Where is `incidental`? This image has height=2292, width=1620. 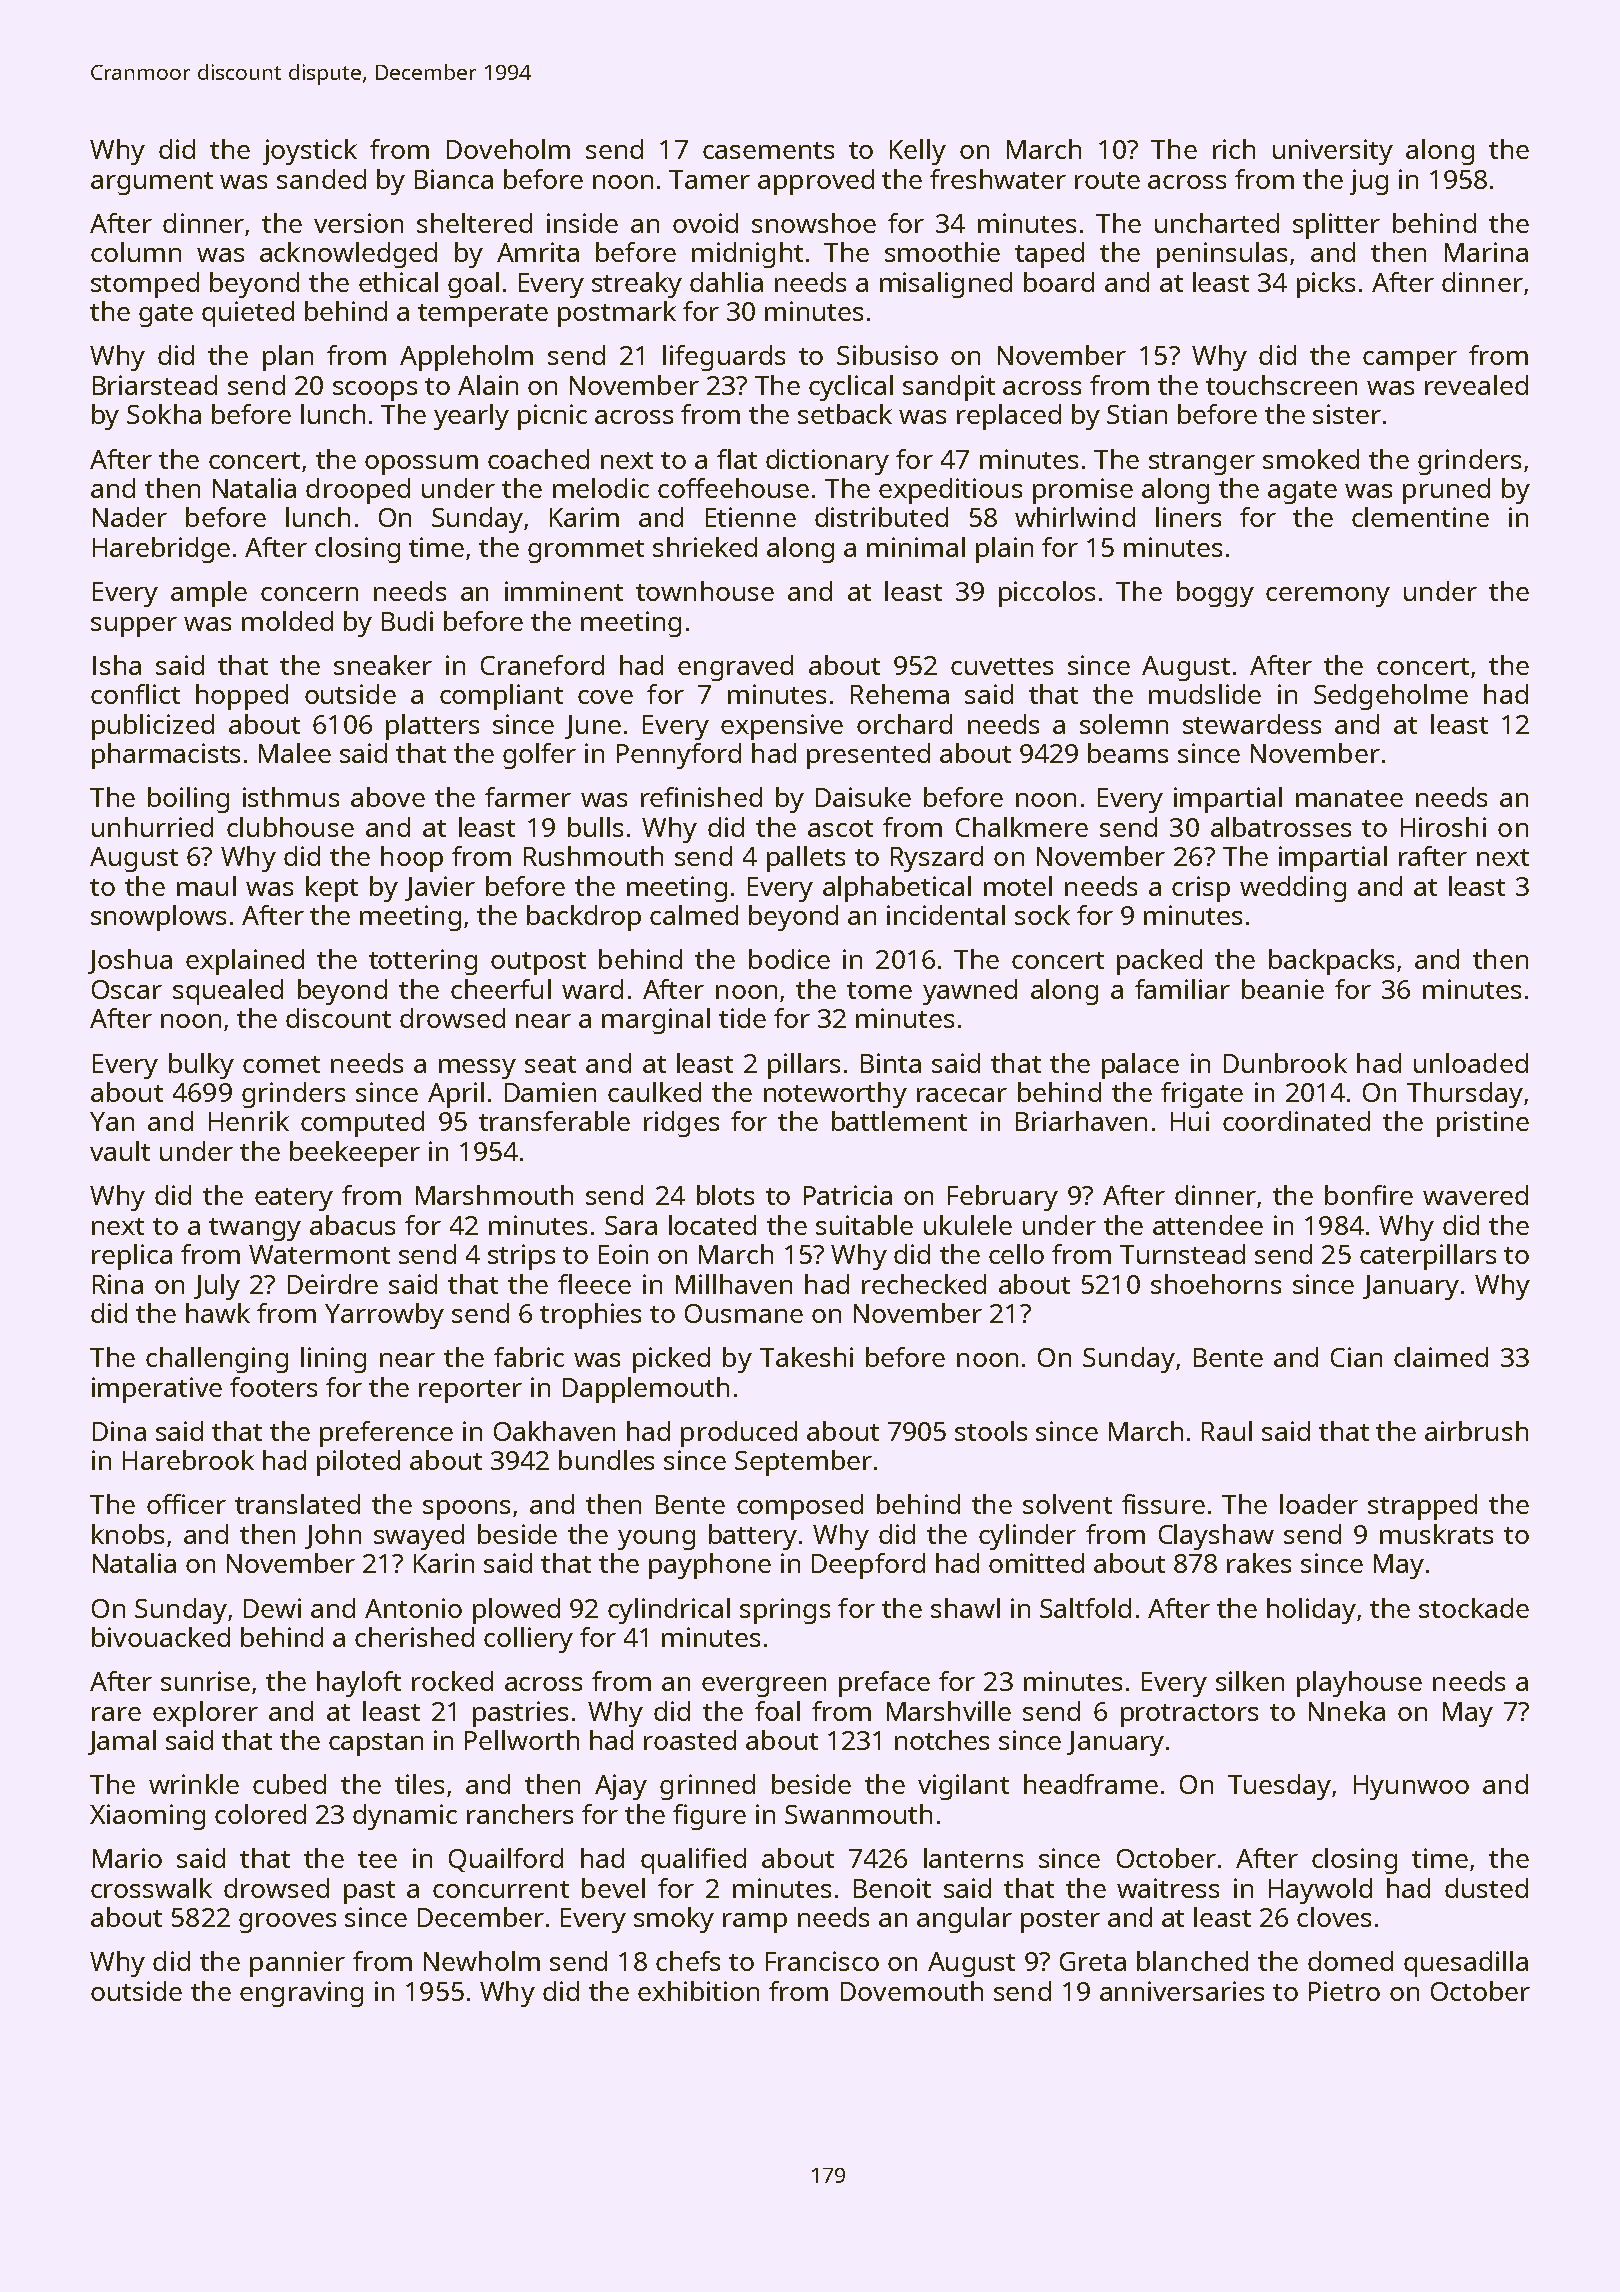 incidental is located at coordinates (946, 915).
